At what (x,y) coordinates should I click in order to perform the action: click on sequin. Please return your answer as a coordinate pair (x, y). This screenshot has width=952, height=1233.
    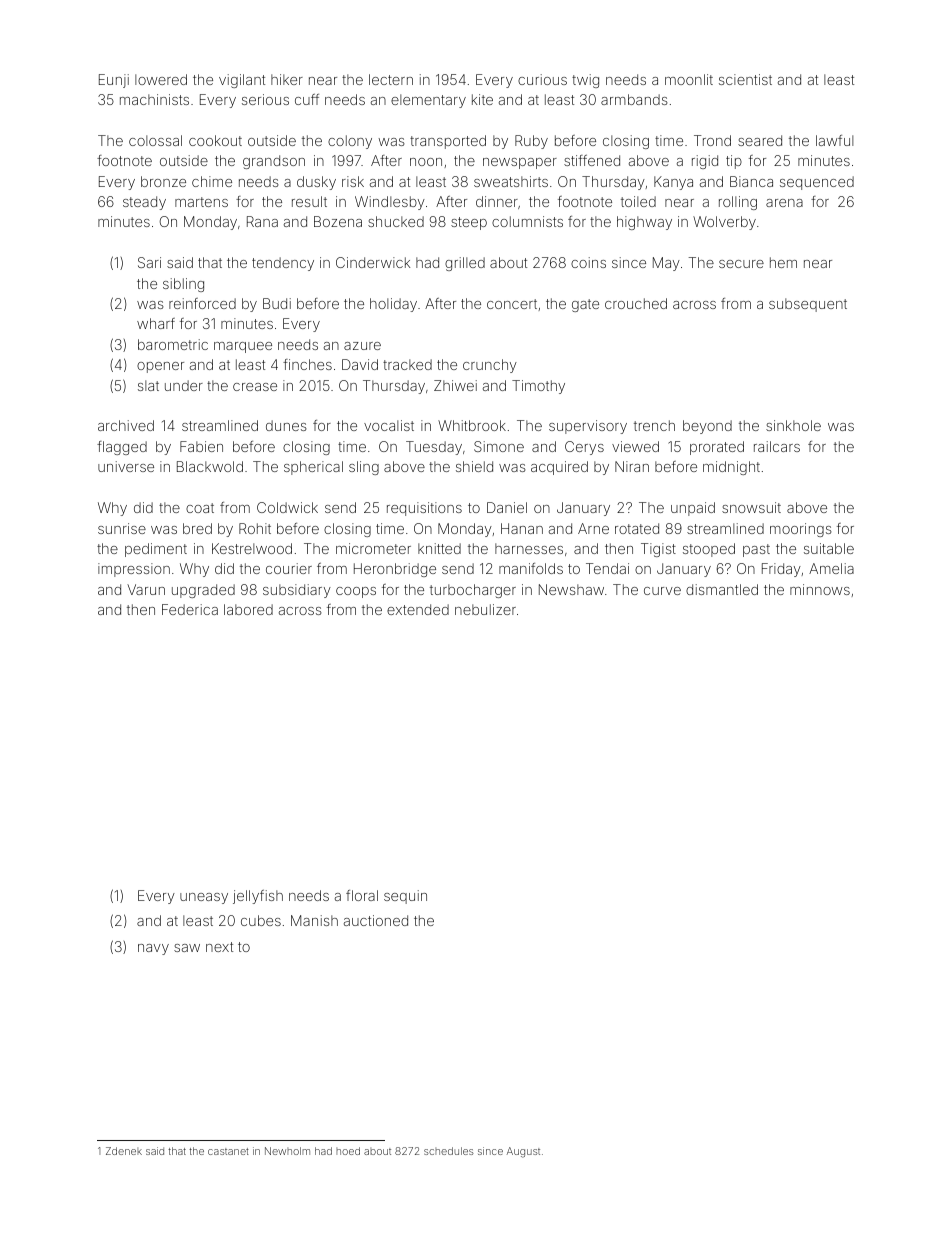
    Looking at the image, I should click on (405, 897).
